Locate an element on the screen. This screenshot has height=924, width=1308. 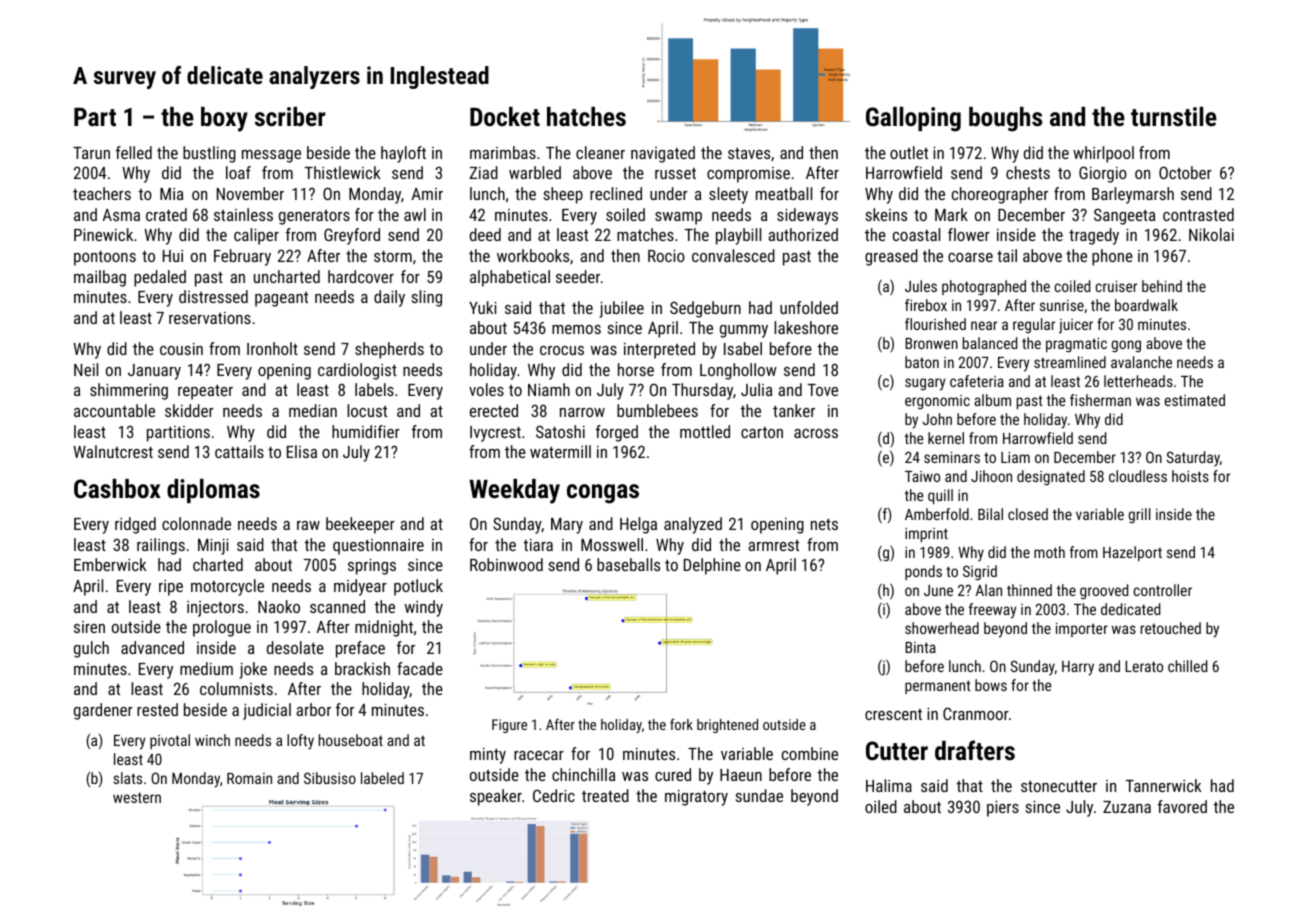
turnstile is located at coordinates (1174, 116).
